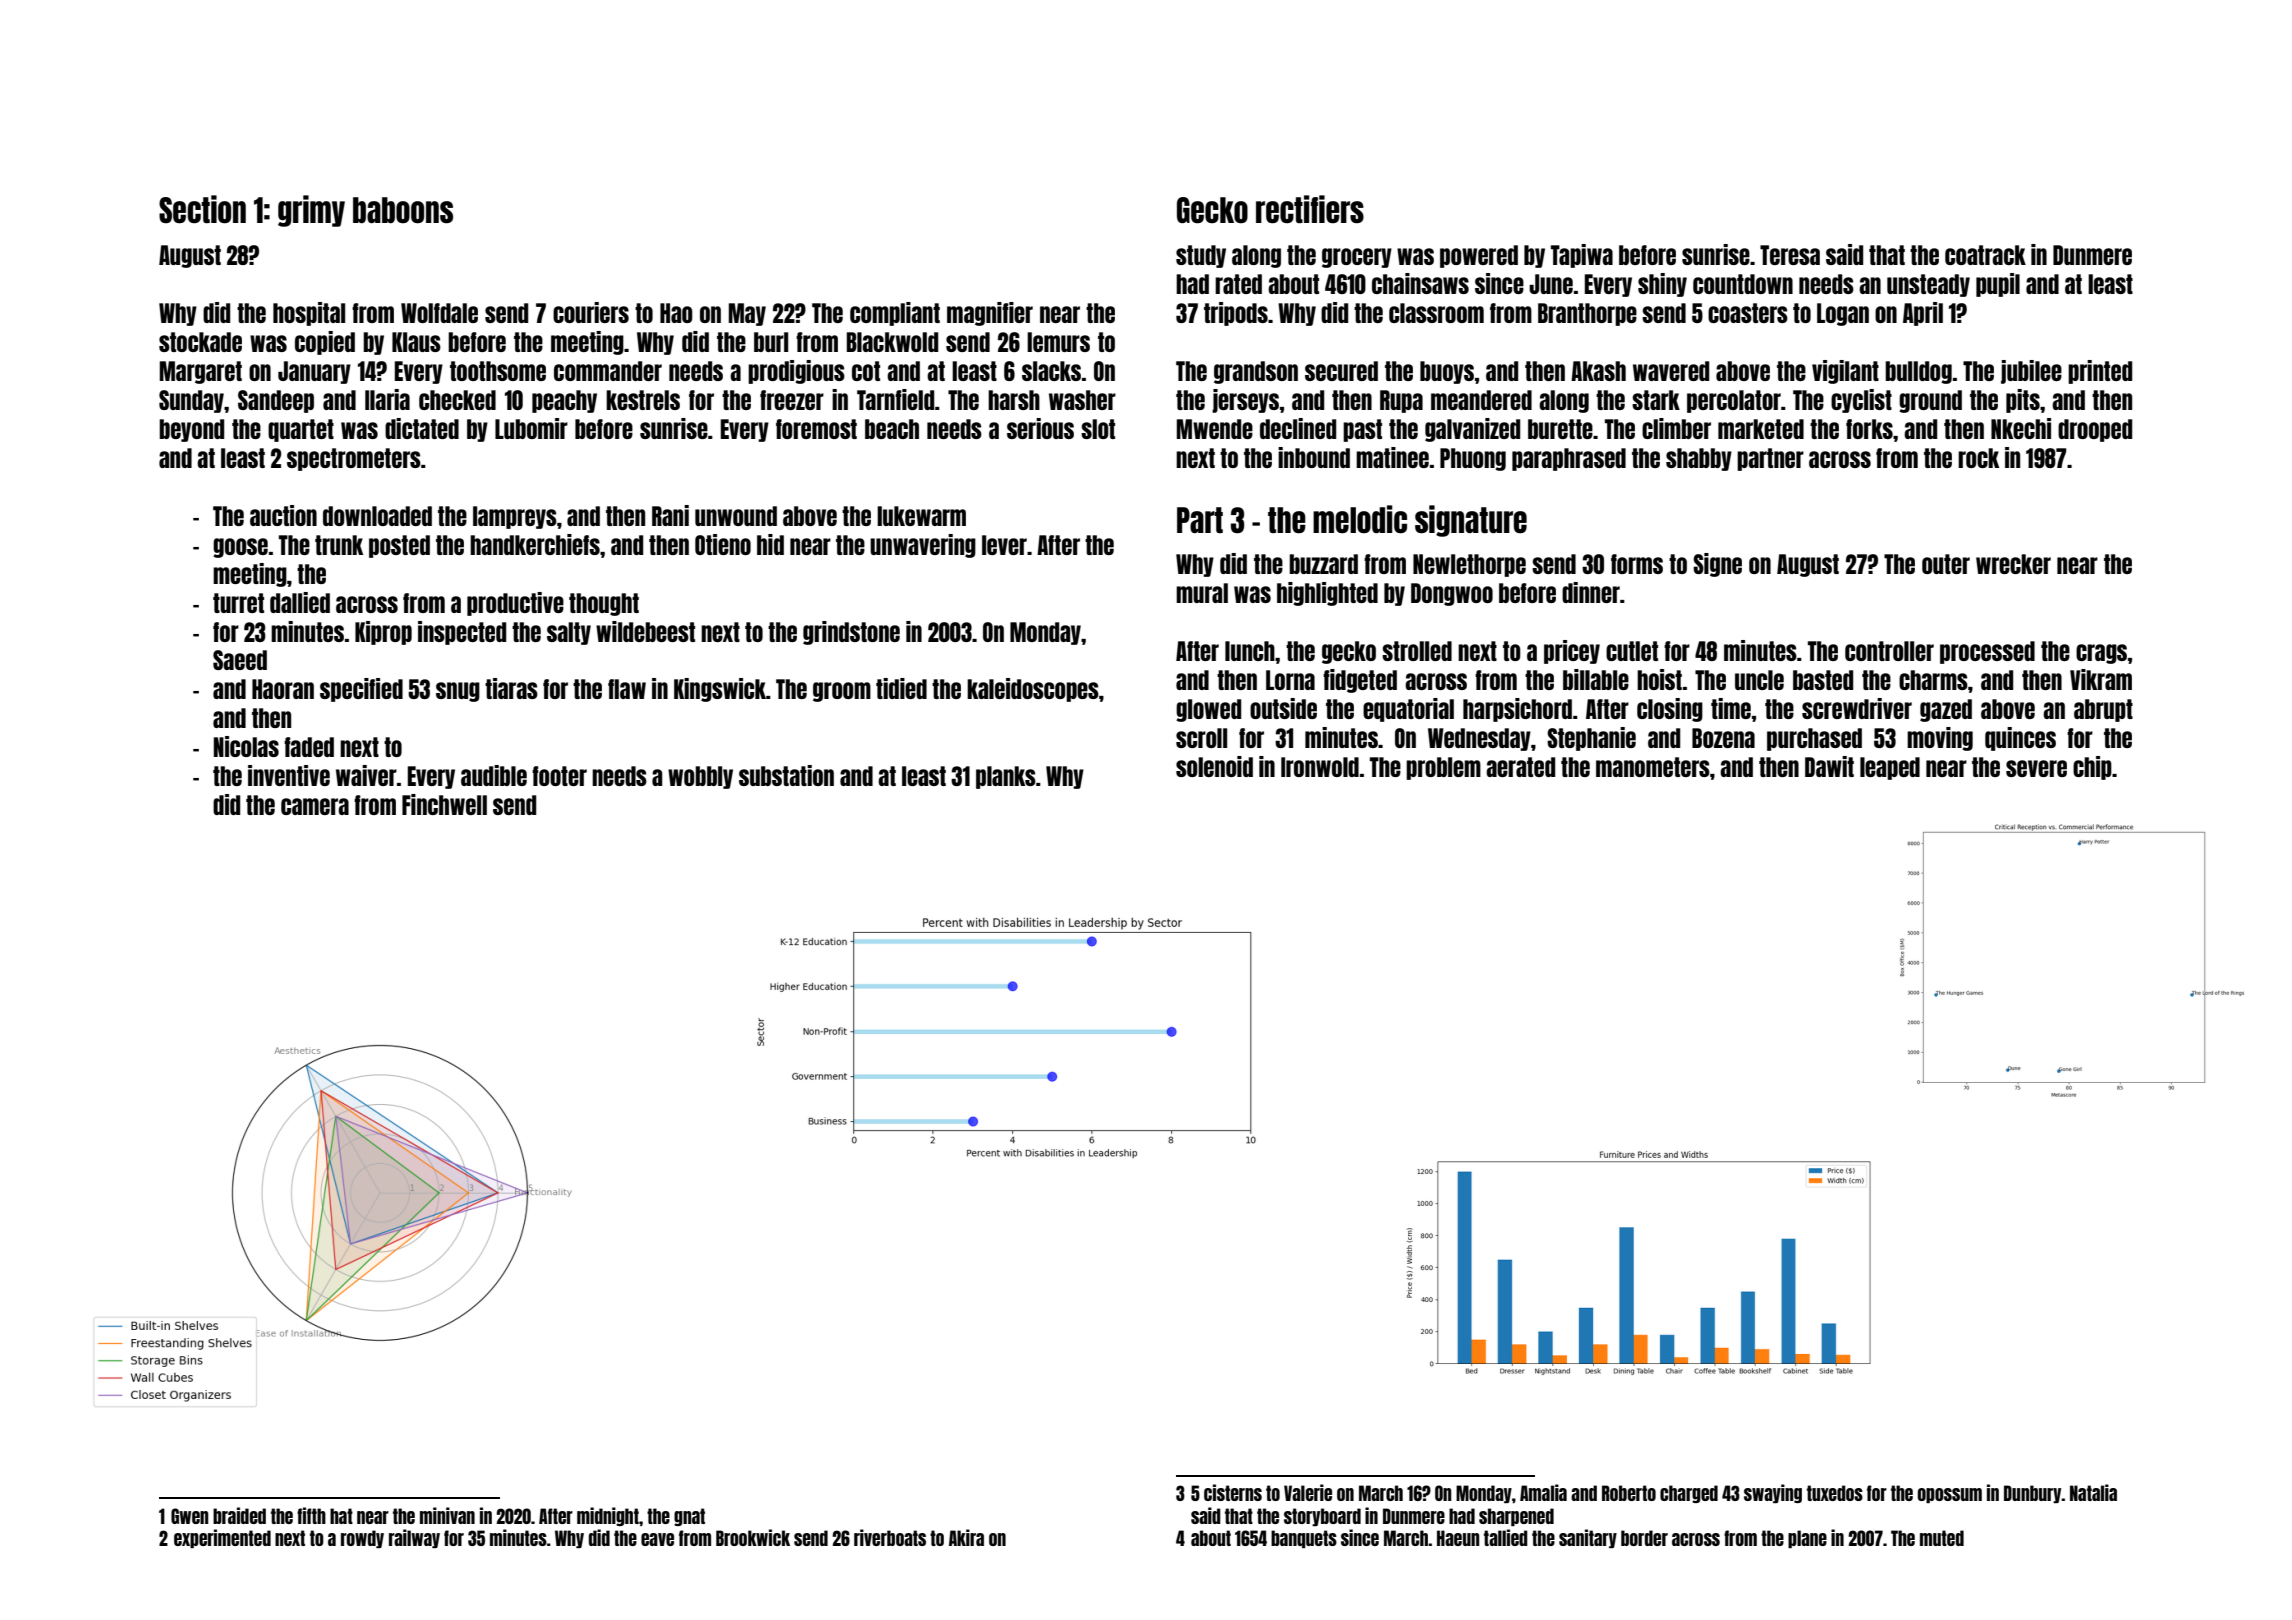 The height and width of the document is (1620, 2292). Describe the element at coordinates (1582, 256) in the document. I see `Tapiwa` at that location.
